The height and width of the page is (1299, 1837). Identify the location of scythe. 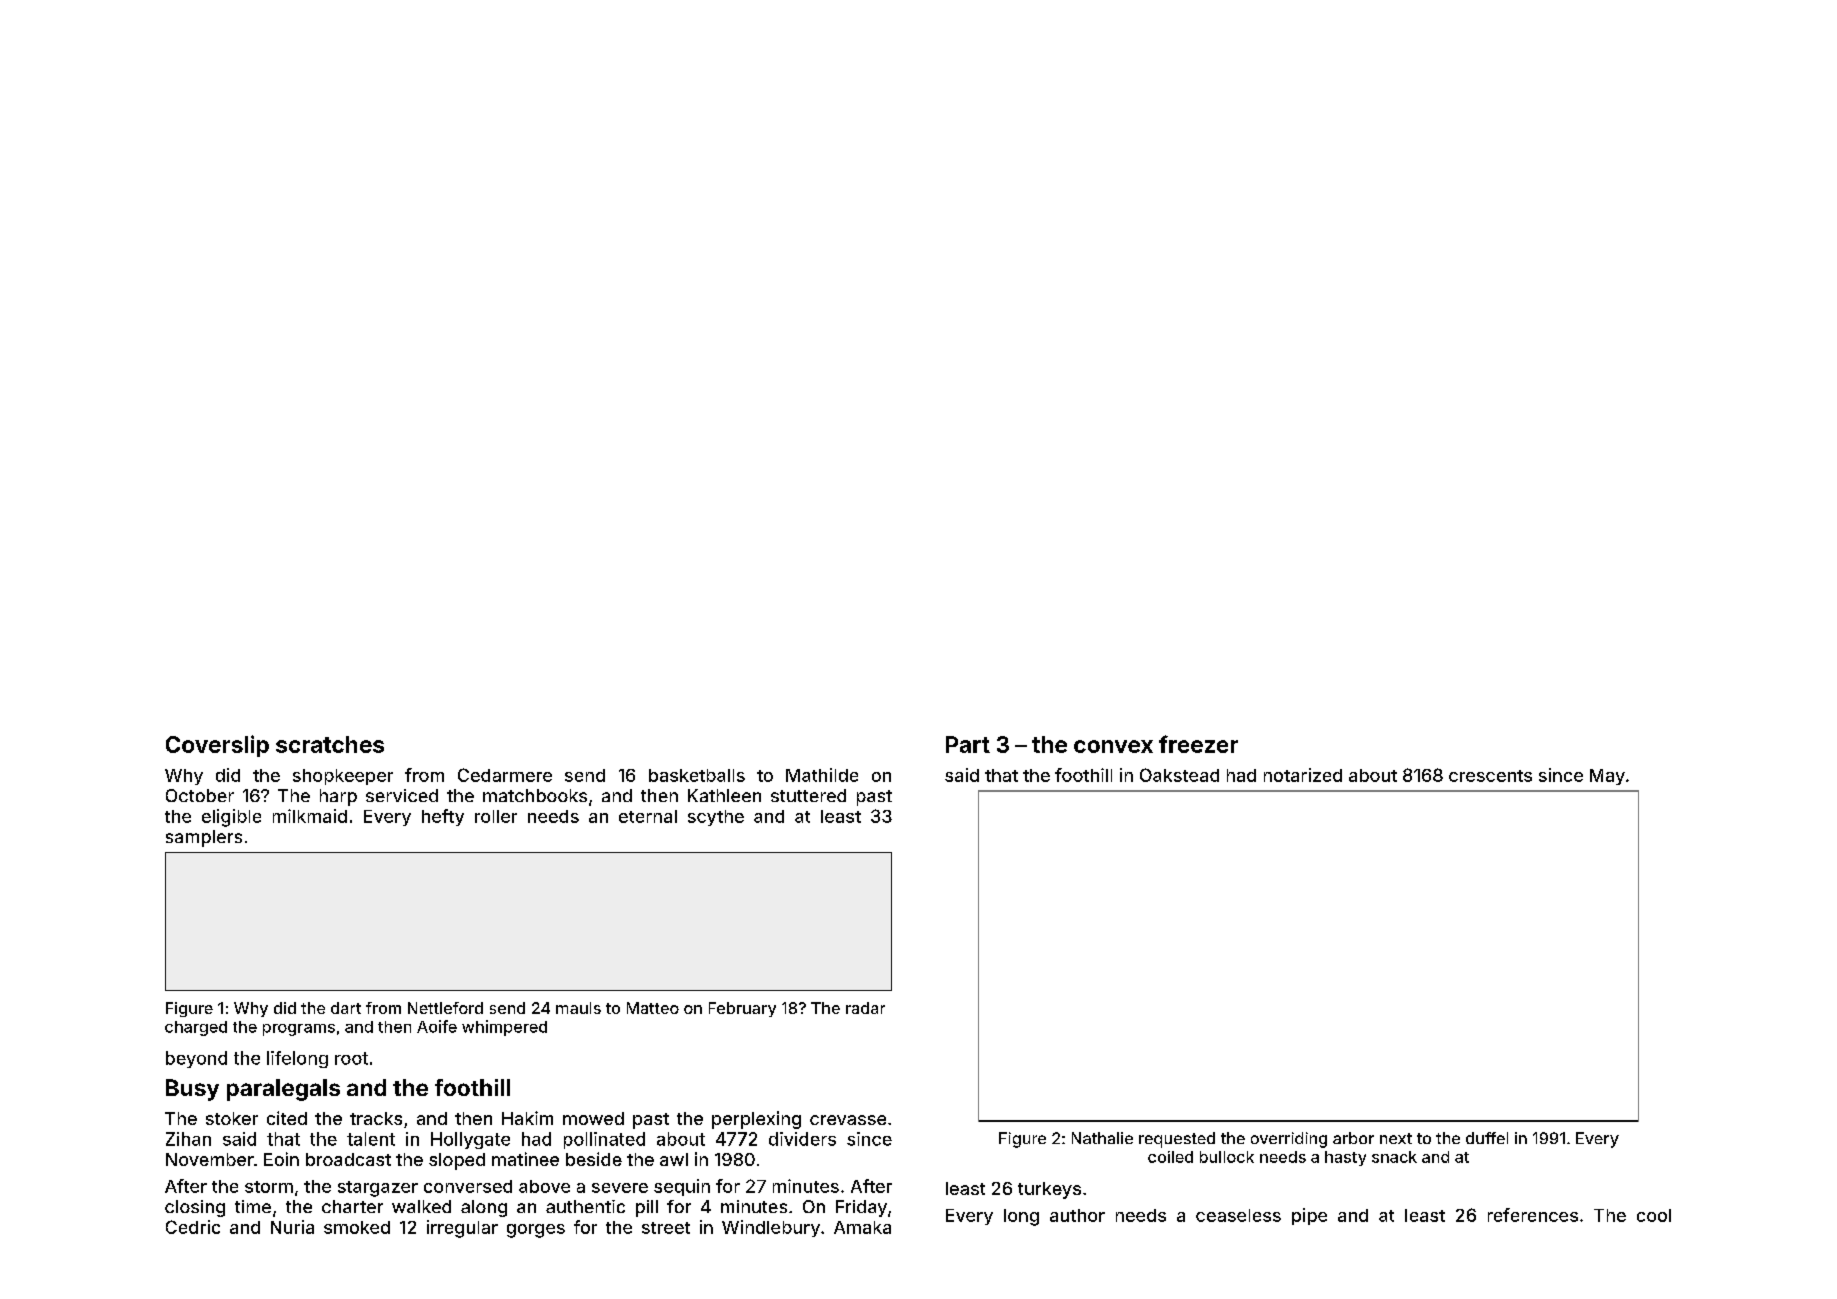
(716, 818).
